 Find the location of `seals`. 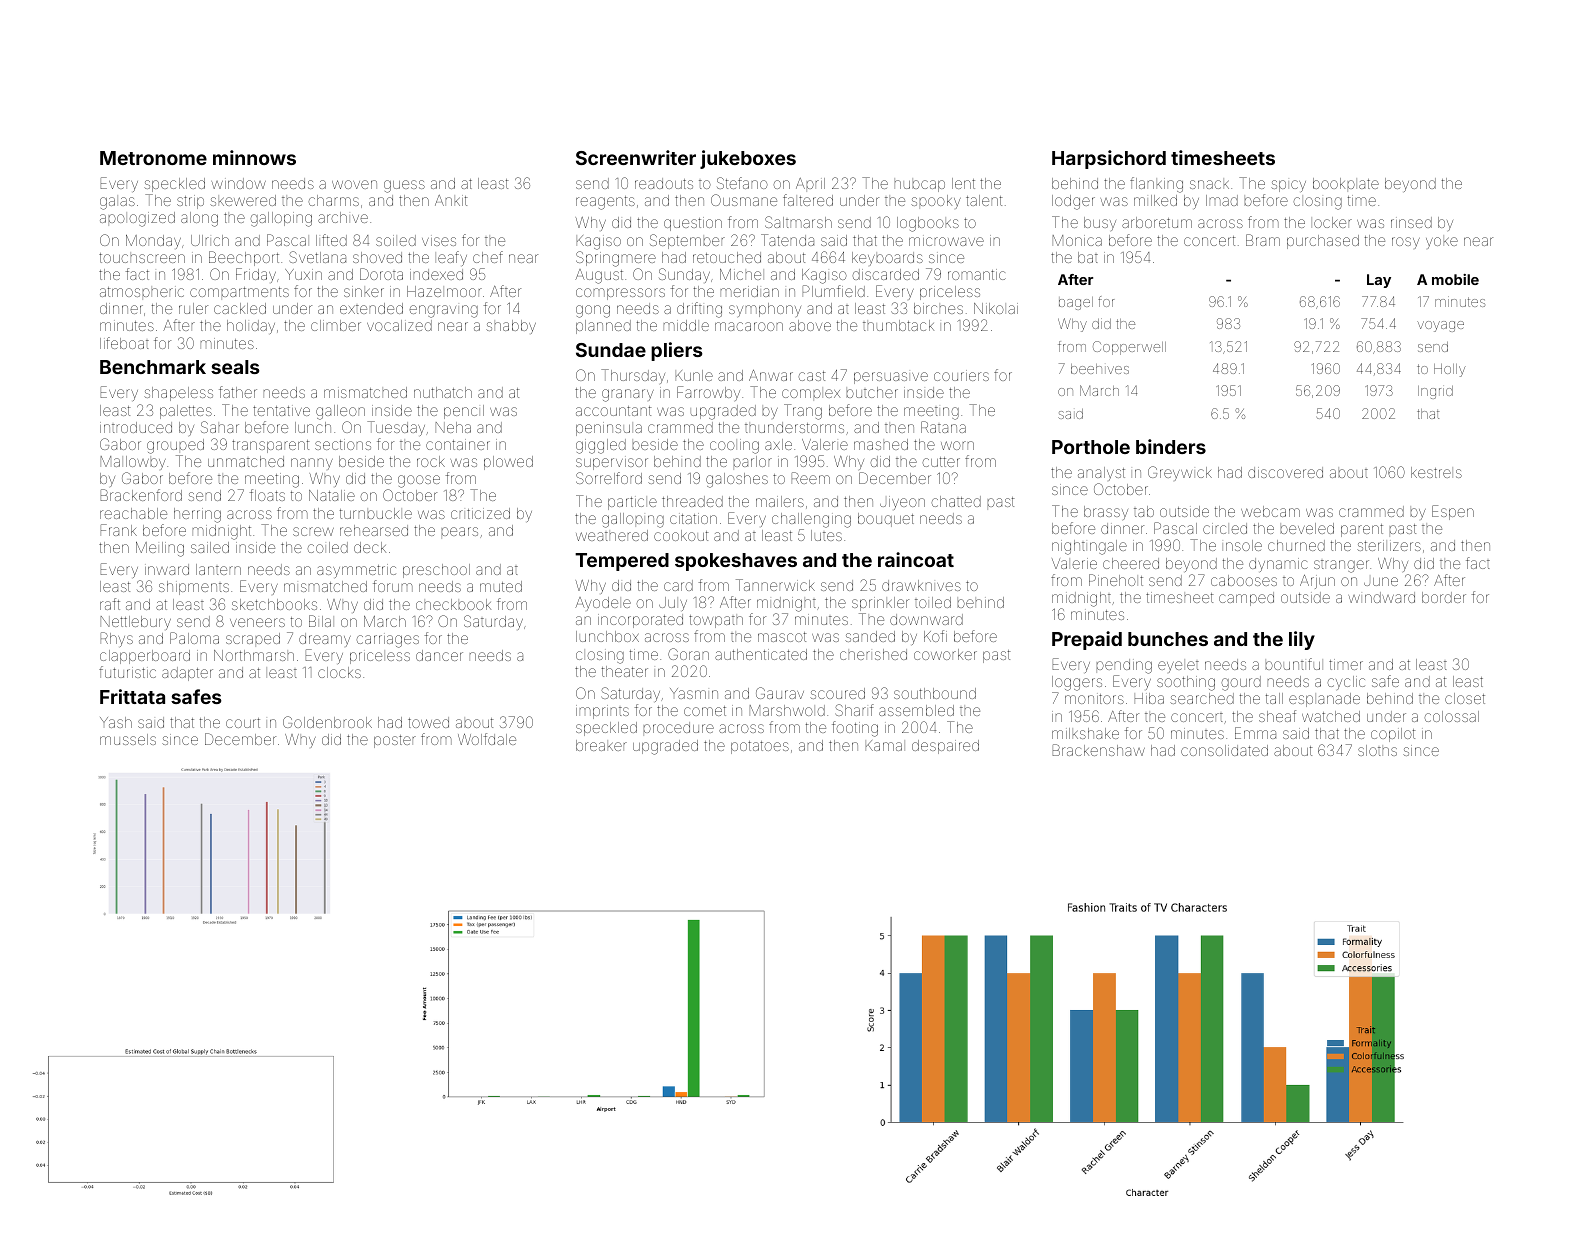

seals is located at coordinates (235, 367).
